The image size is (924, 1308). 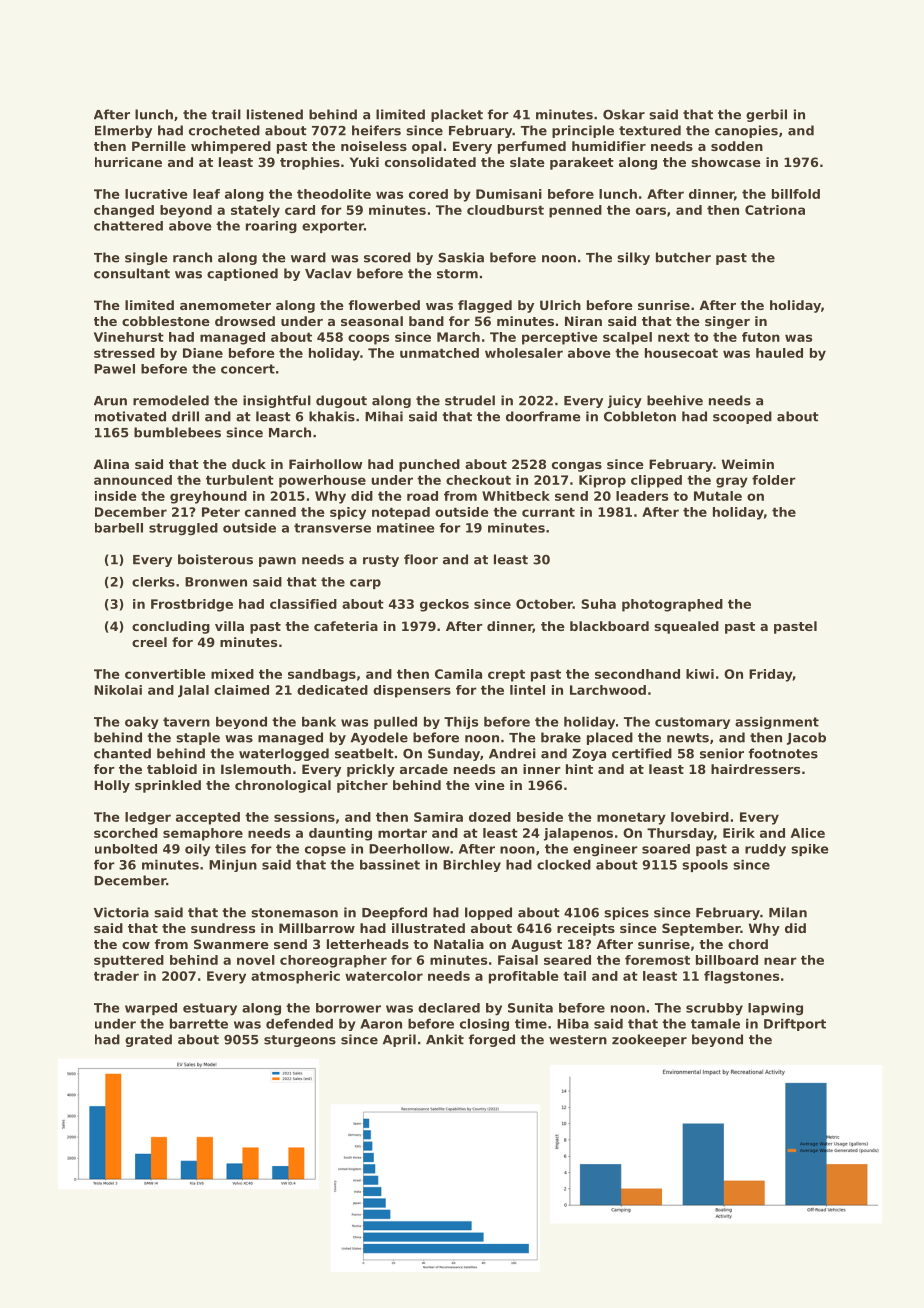 What do you see at coordinates (796, 194) in the page?
I see `billfold` at bounding box center [796, 194].
